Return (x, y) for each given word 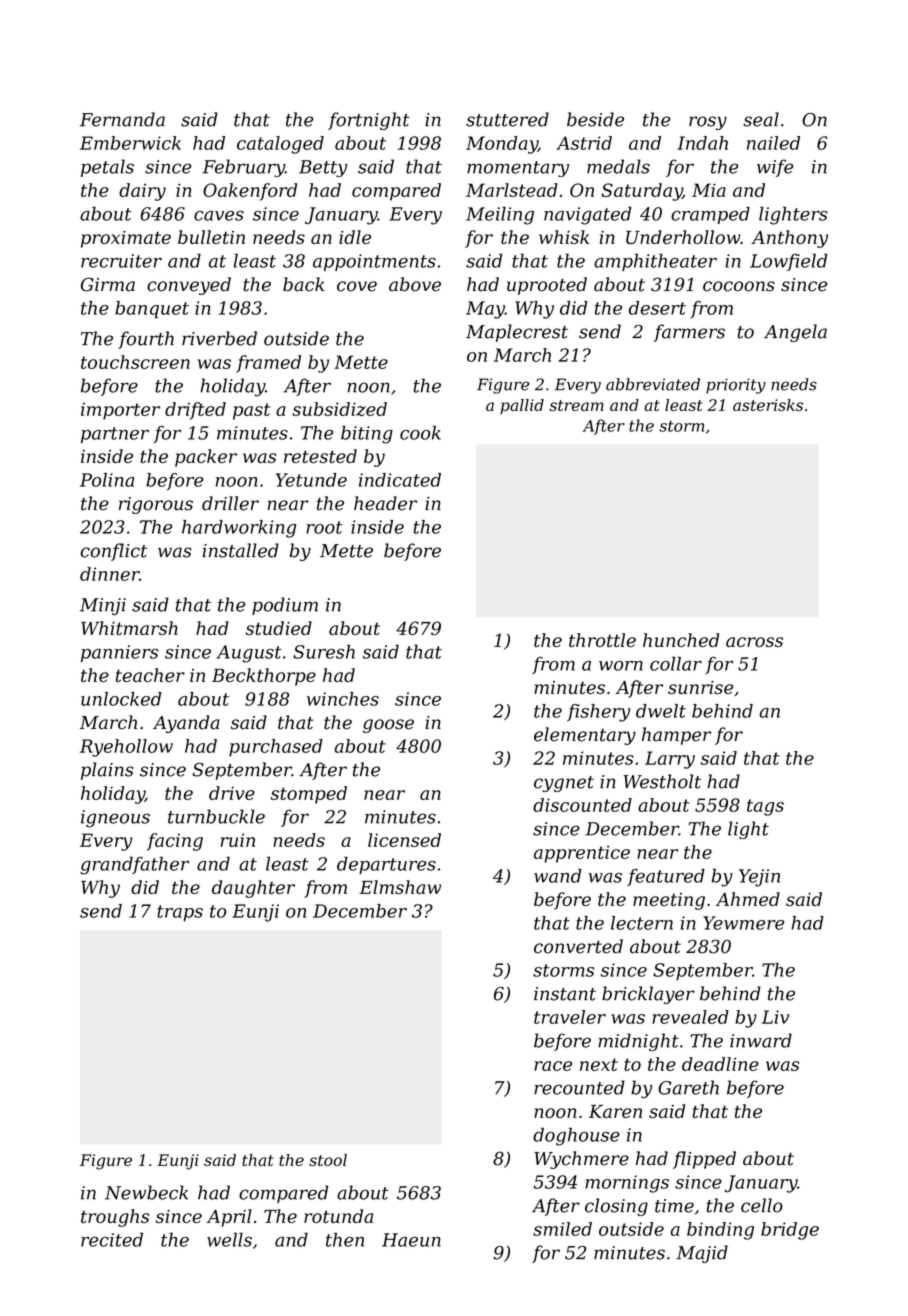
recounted (579, 1087)
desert (657, 308)
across (754, 642)
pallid (522, 406)
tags (765, 807)
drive (232, 793)
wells (229, 1239)
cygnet (564, 784)
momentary (518, 169)
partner (115, 435)
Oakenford (250, 192)
